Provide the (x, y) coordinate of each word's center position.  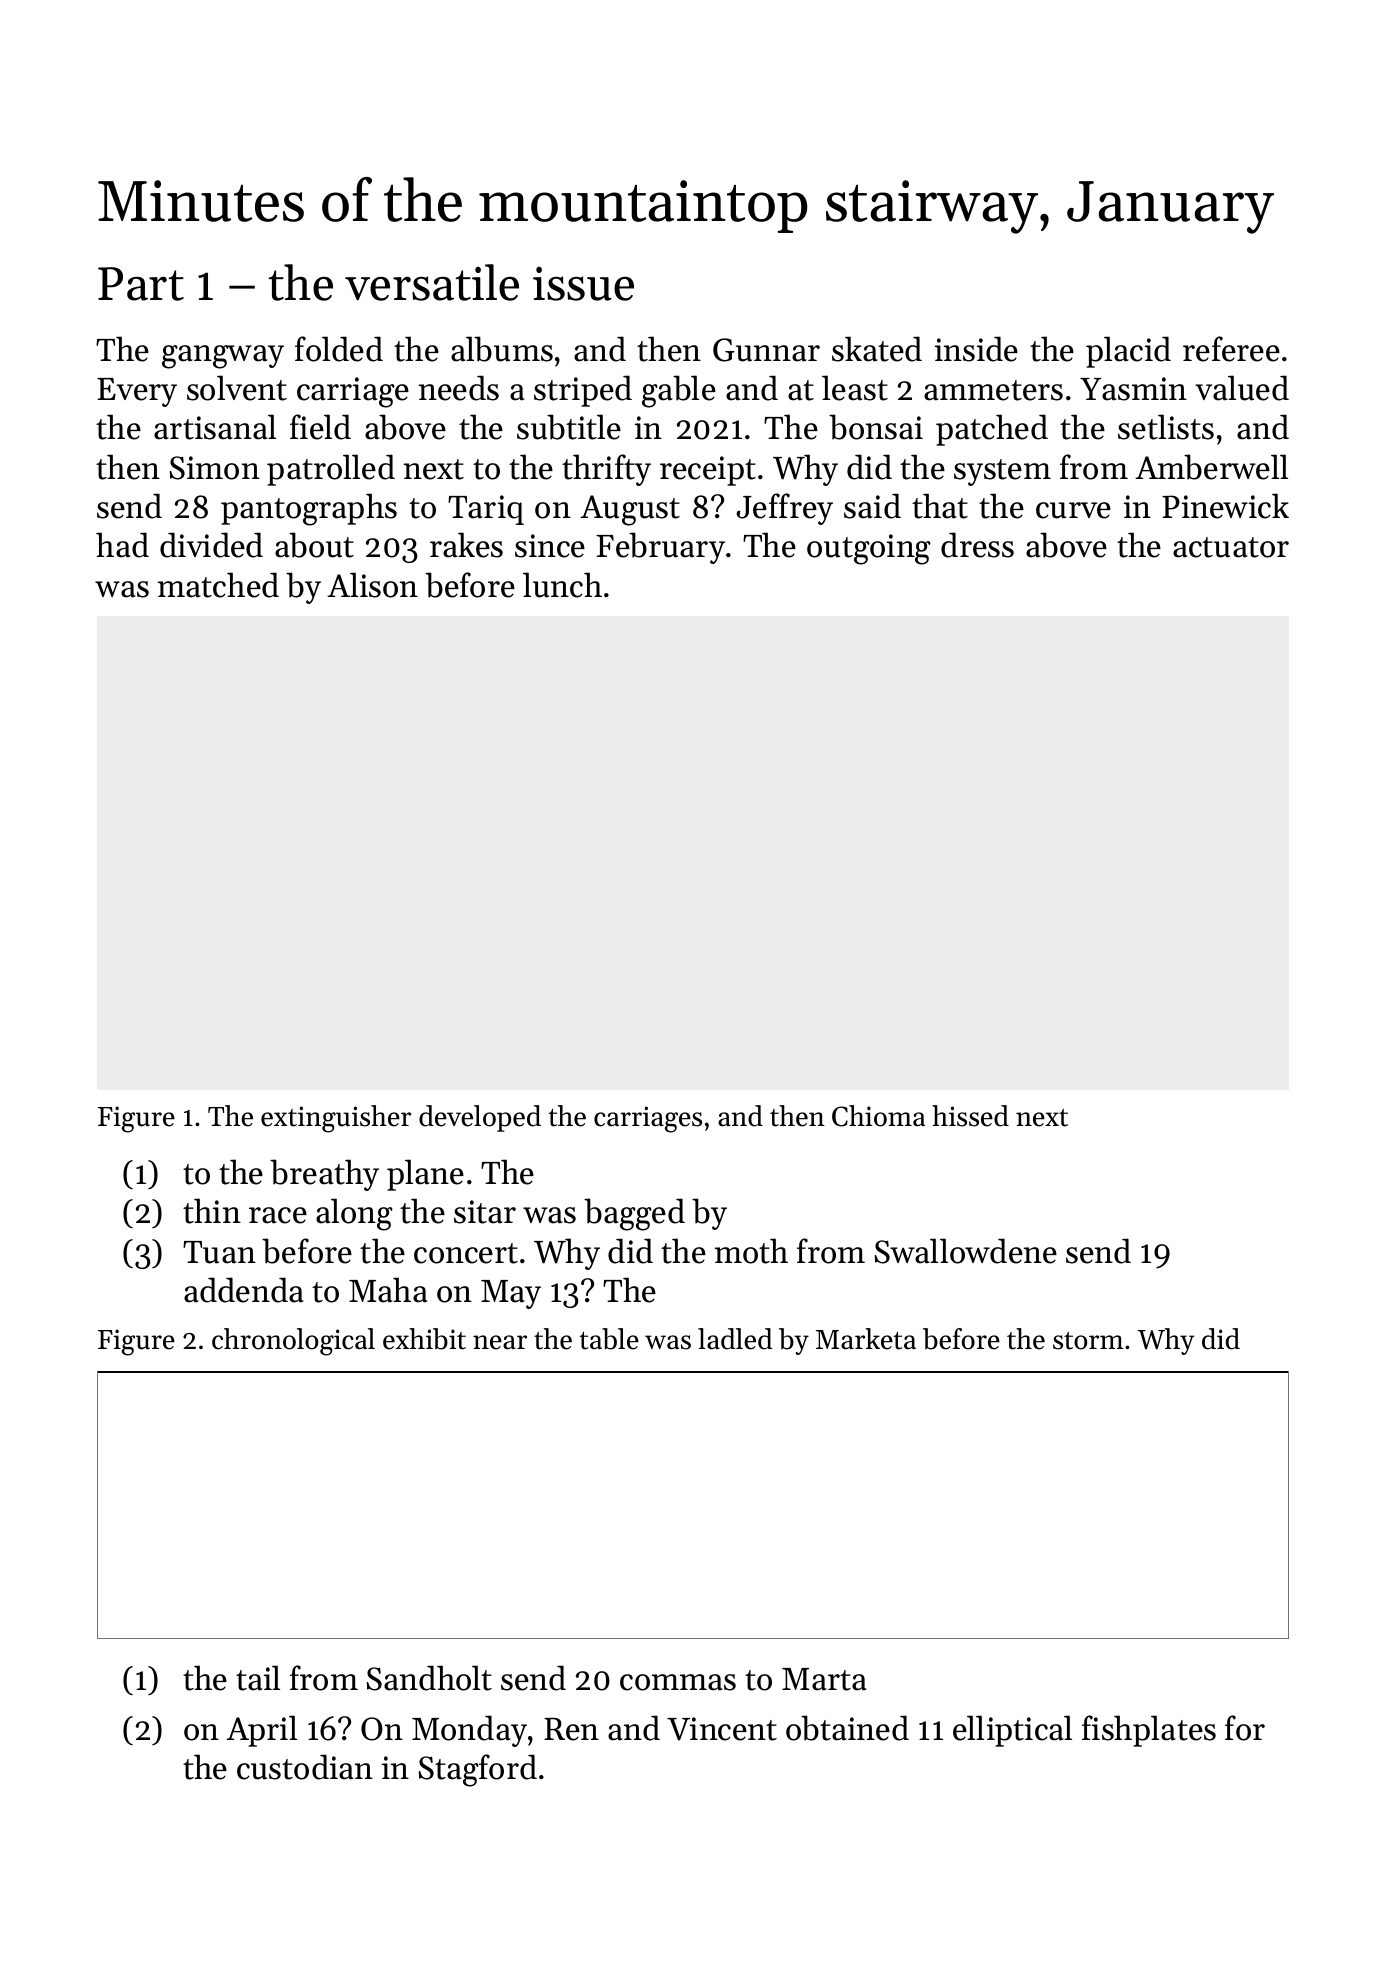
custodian (305, 1767)
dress (977, 545)
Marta (824, 1679)
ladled (735, 1339)
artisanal (215, 427)
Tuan (219, 1252)
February (660, 548)
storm (1088, 1341)
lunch (562, 585)
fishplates (1149, 1731)
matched (218, 585)
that (940, 506)
